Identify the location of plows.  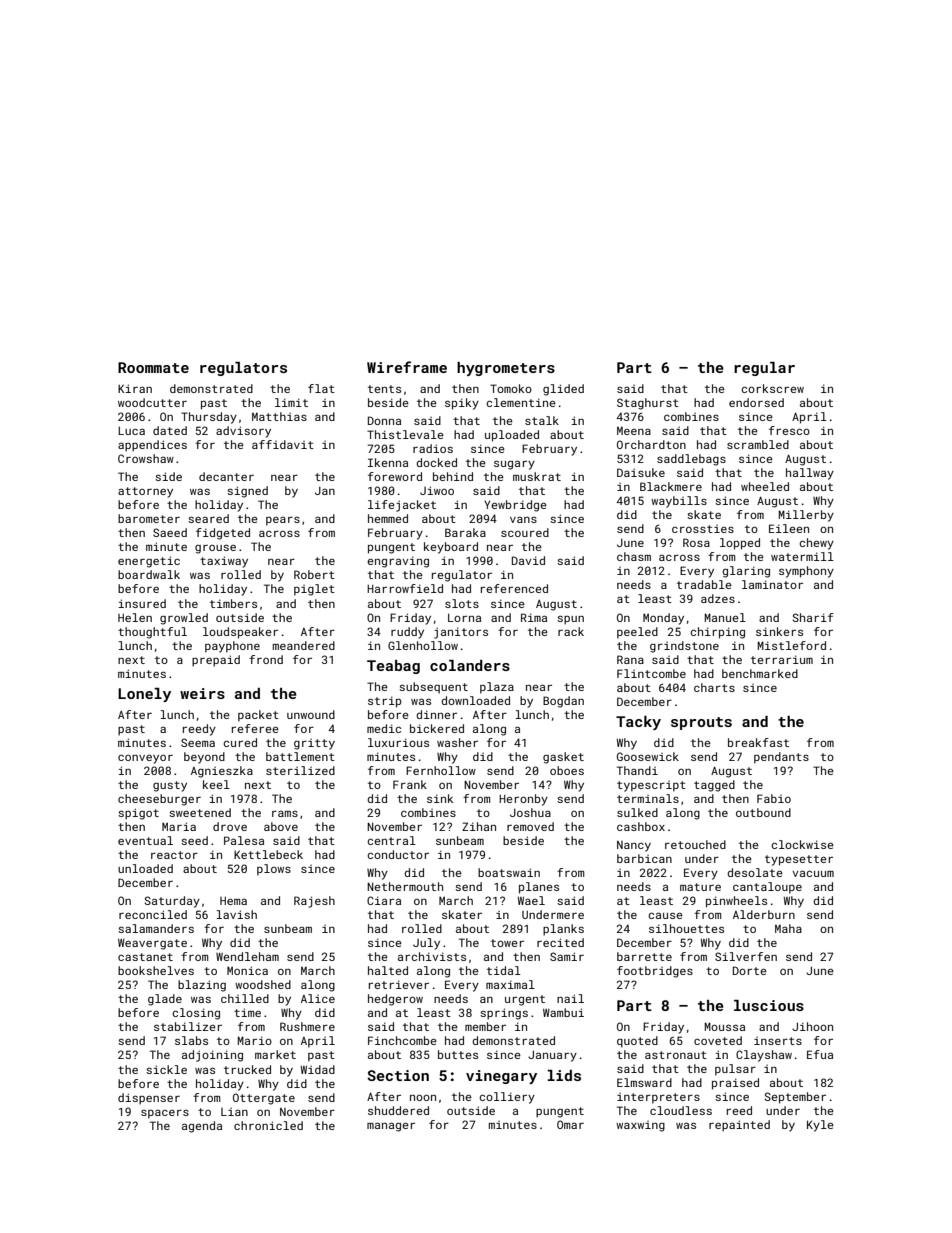
(274, 870).
